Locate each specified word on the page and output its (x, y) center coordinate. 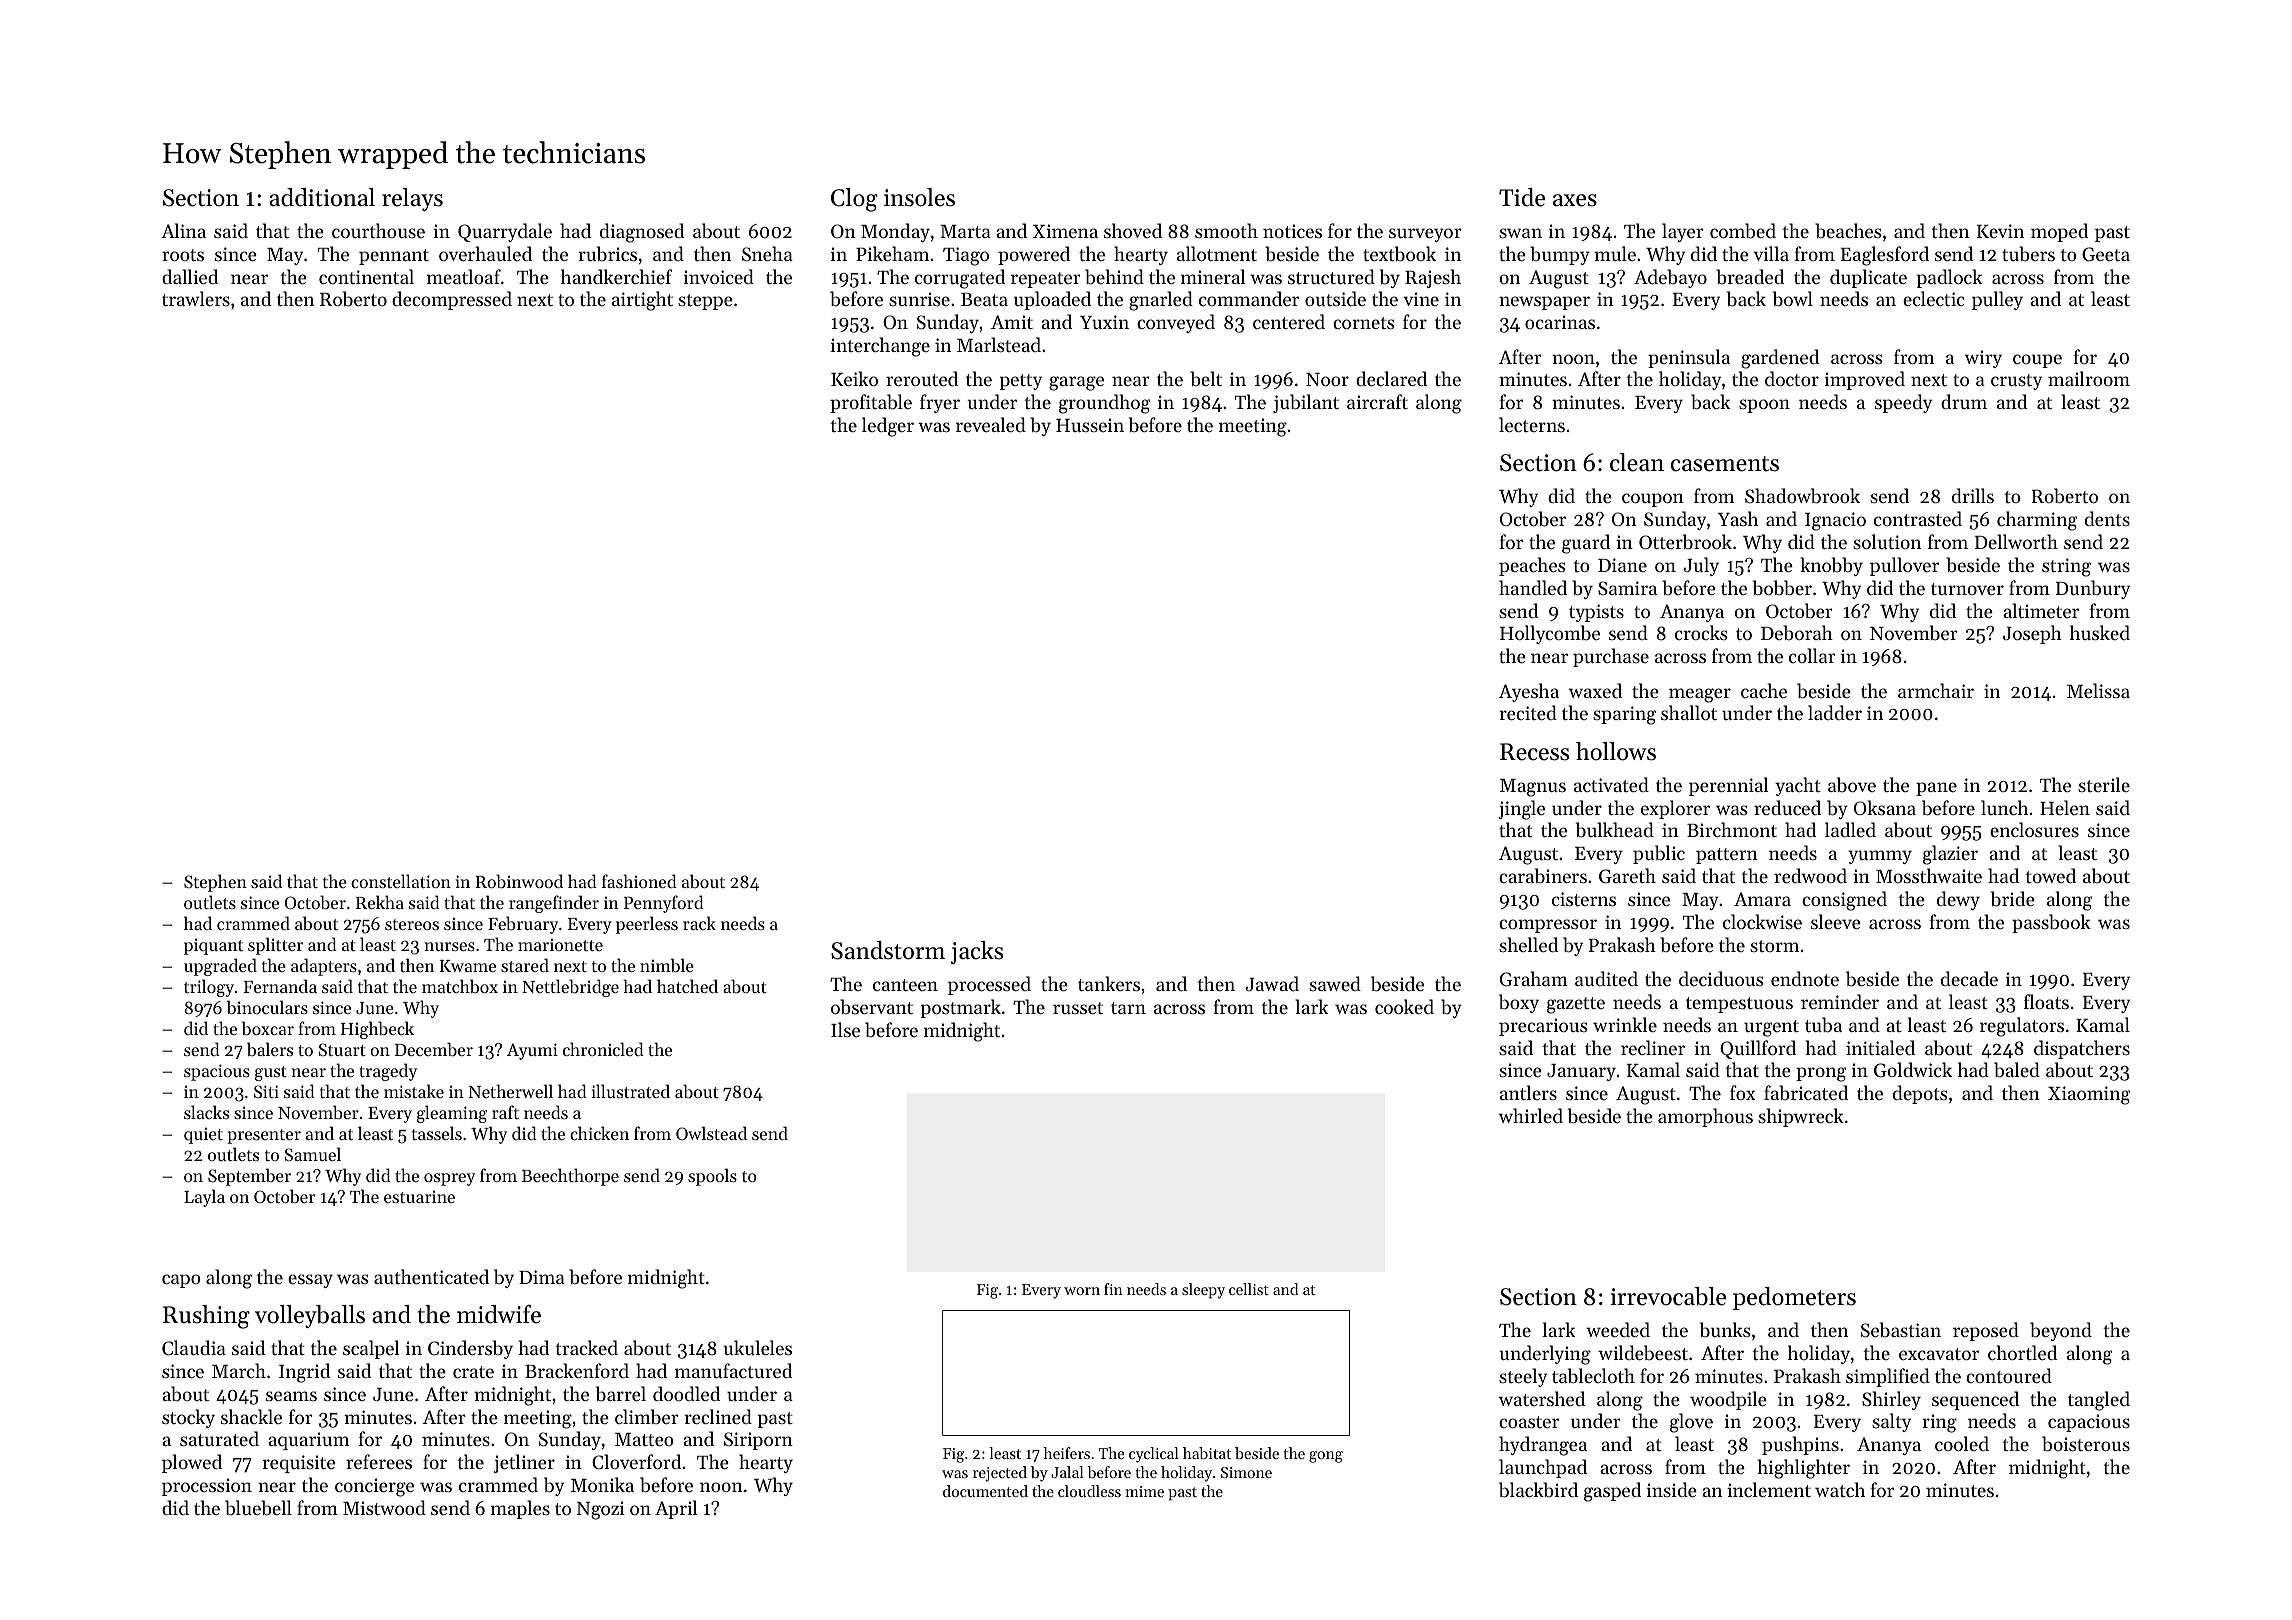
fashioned (639, 881)
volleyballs (310, 1316)
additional (322, 197)
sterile (2104, 784)
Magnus (1533, 788)
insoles (919, 197)
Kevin (2000, 231)
